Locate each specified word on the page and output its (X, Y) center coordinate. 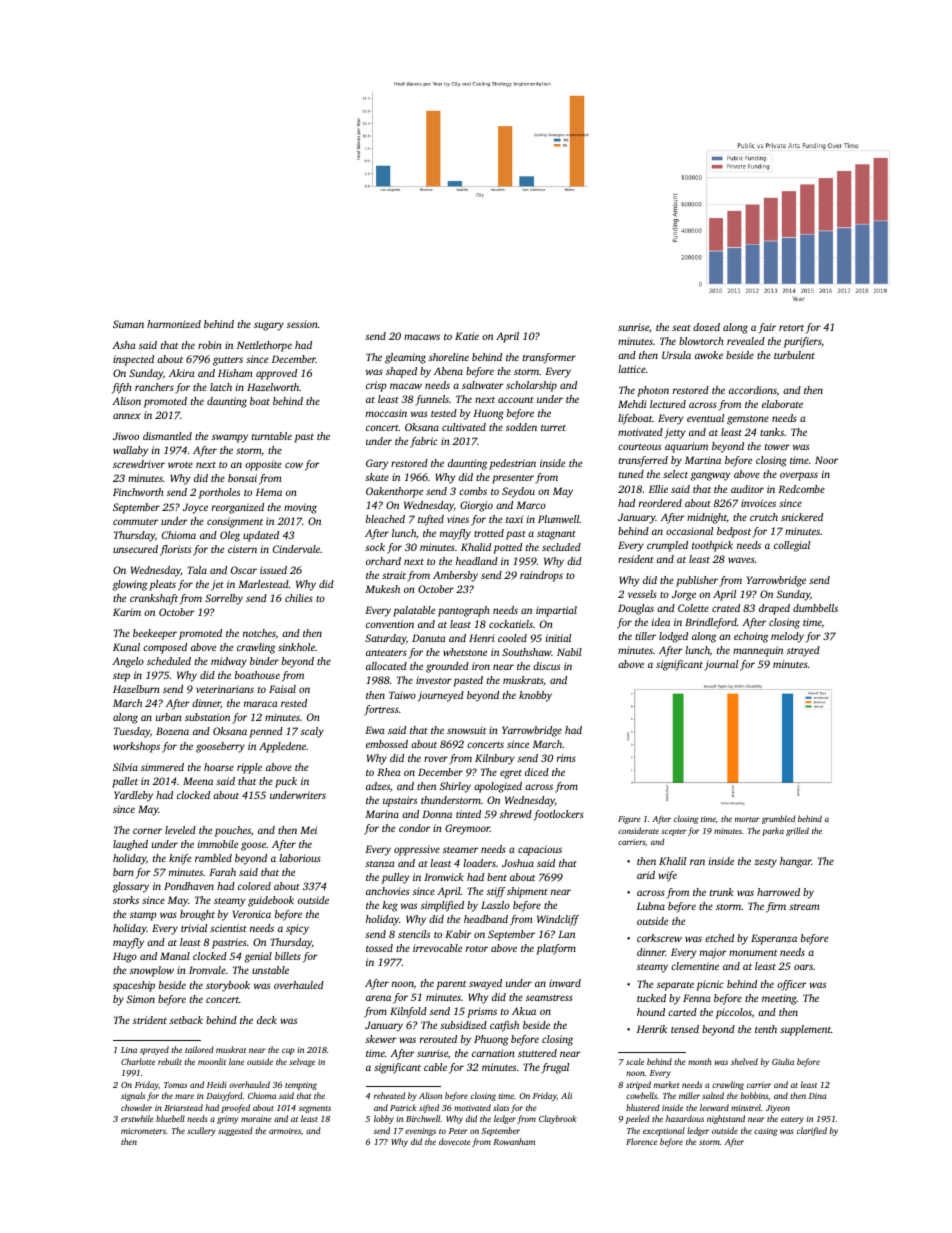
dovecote (455, 1141)
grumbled (778, 819)
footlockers (558, 815)
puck (286, 782)
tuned (631, 474)
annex (127, 416)
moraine (256, 1119)
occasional (689, 531)
